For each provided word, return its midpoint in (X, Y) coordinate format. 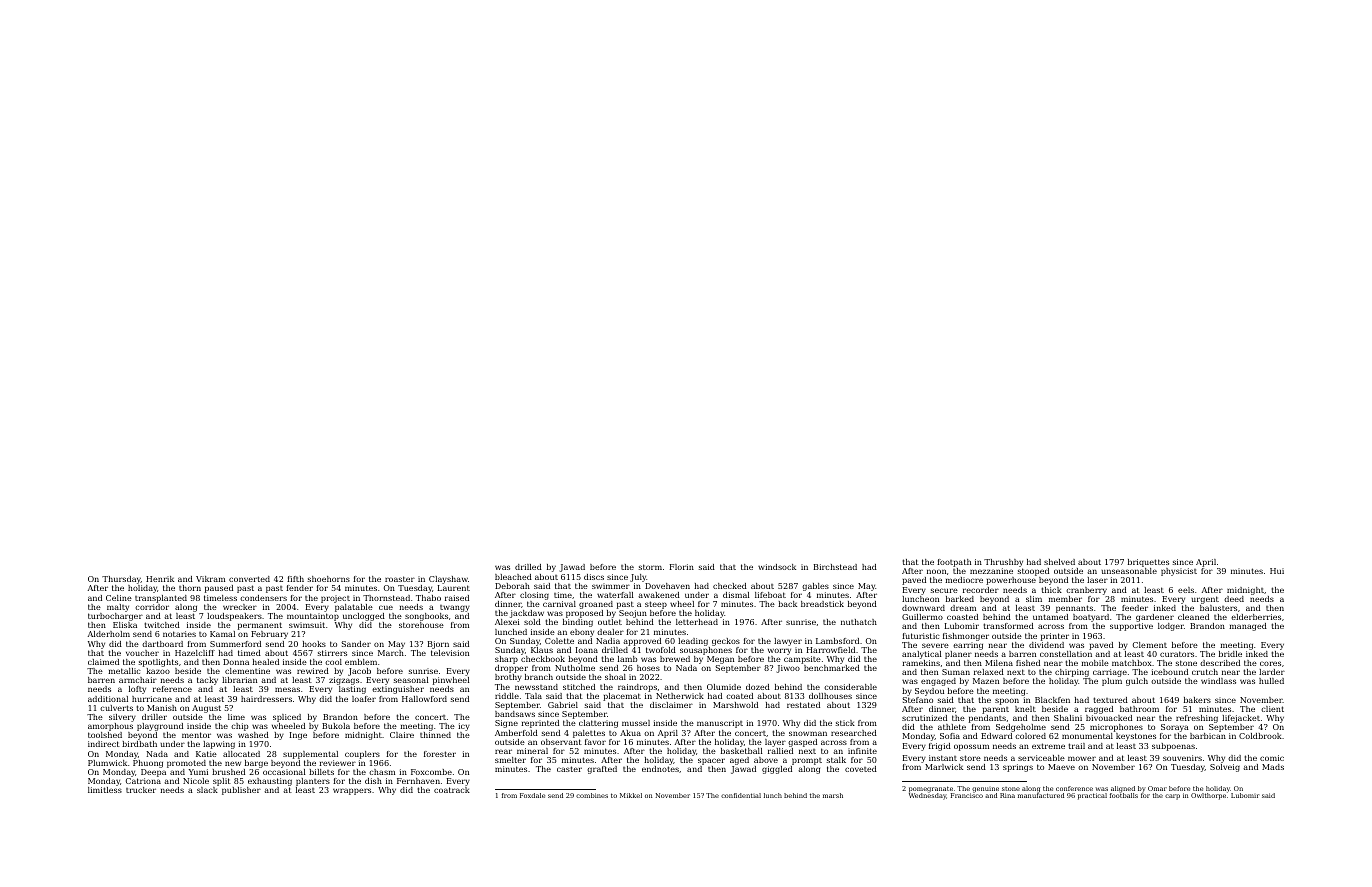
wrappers (352, 791)
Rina (1007, 795)
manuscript (720, 724)
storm (650, 567)
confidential (741, 795)
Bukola (336, 726)
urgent (1205, 600)
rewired (313, 671)
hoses (648, 668)
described (1220, 663)
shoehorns (329, 579)
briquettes (1148, 563)
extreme (1048, 746)
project (335, 599)
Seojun (633, 614)
